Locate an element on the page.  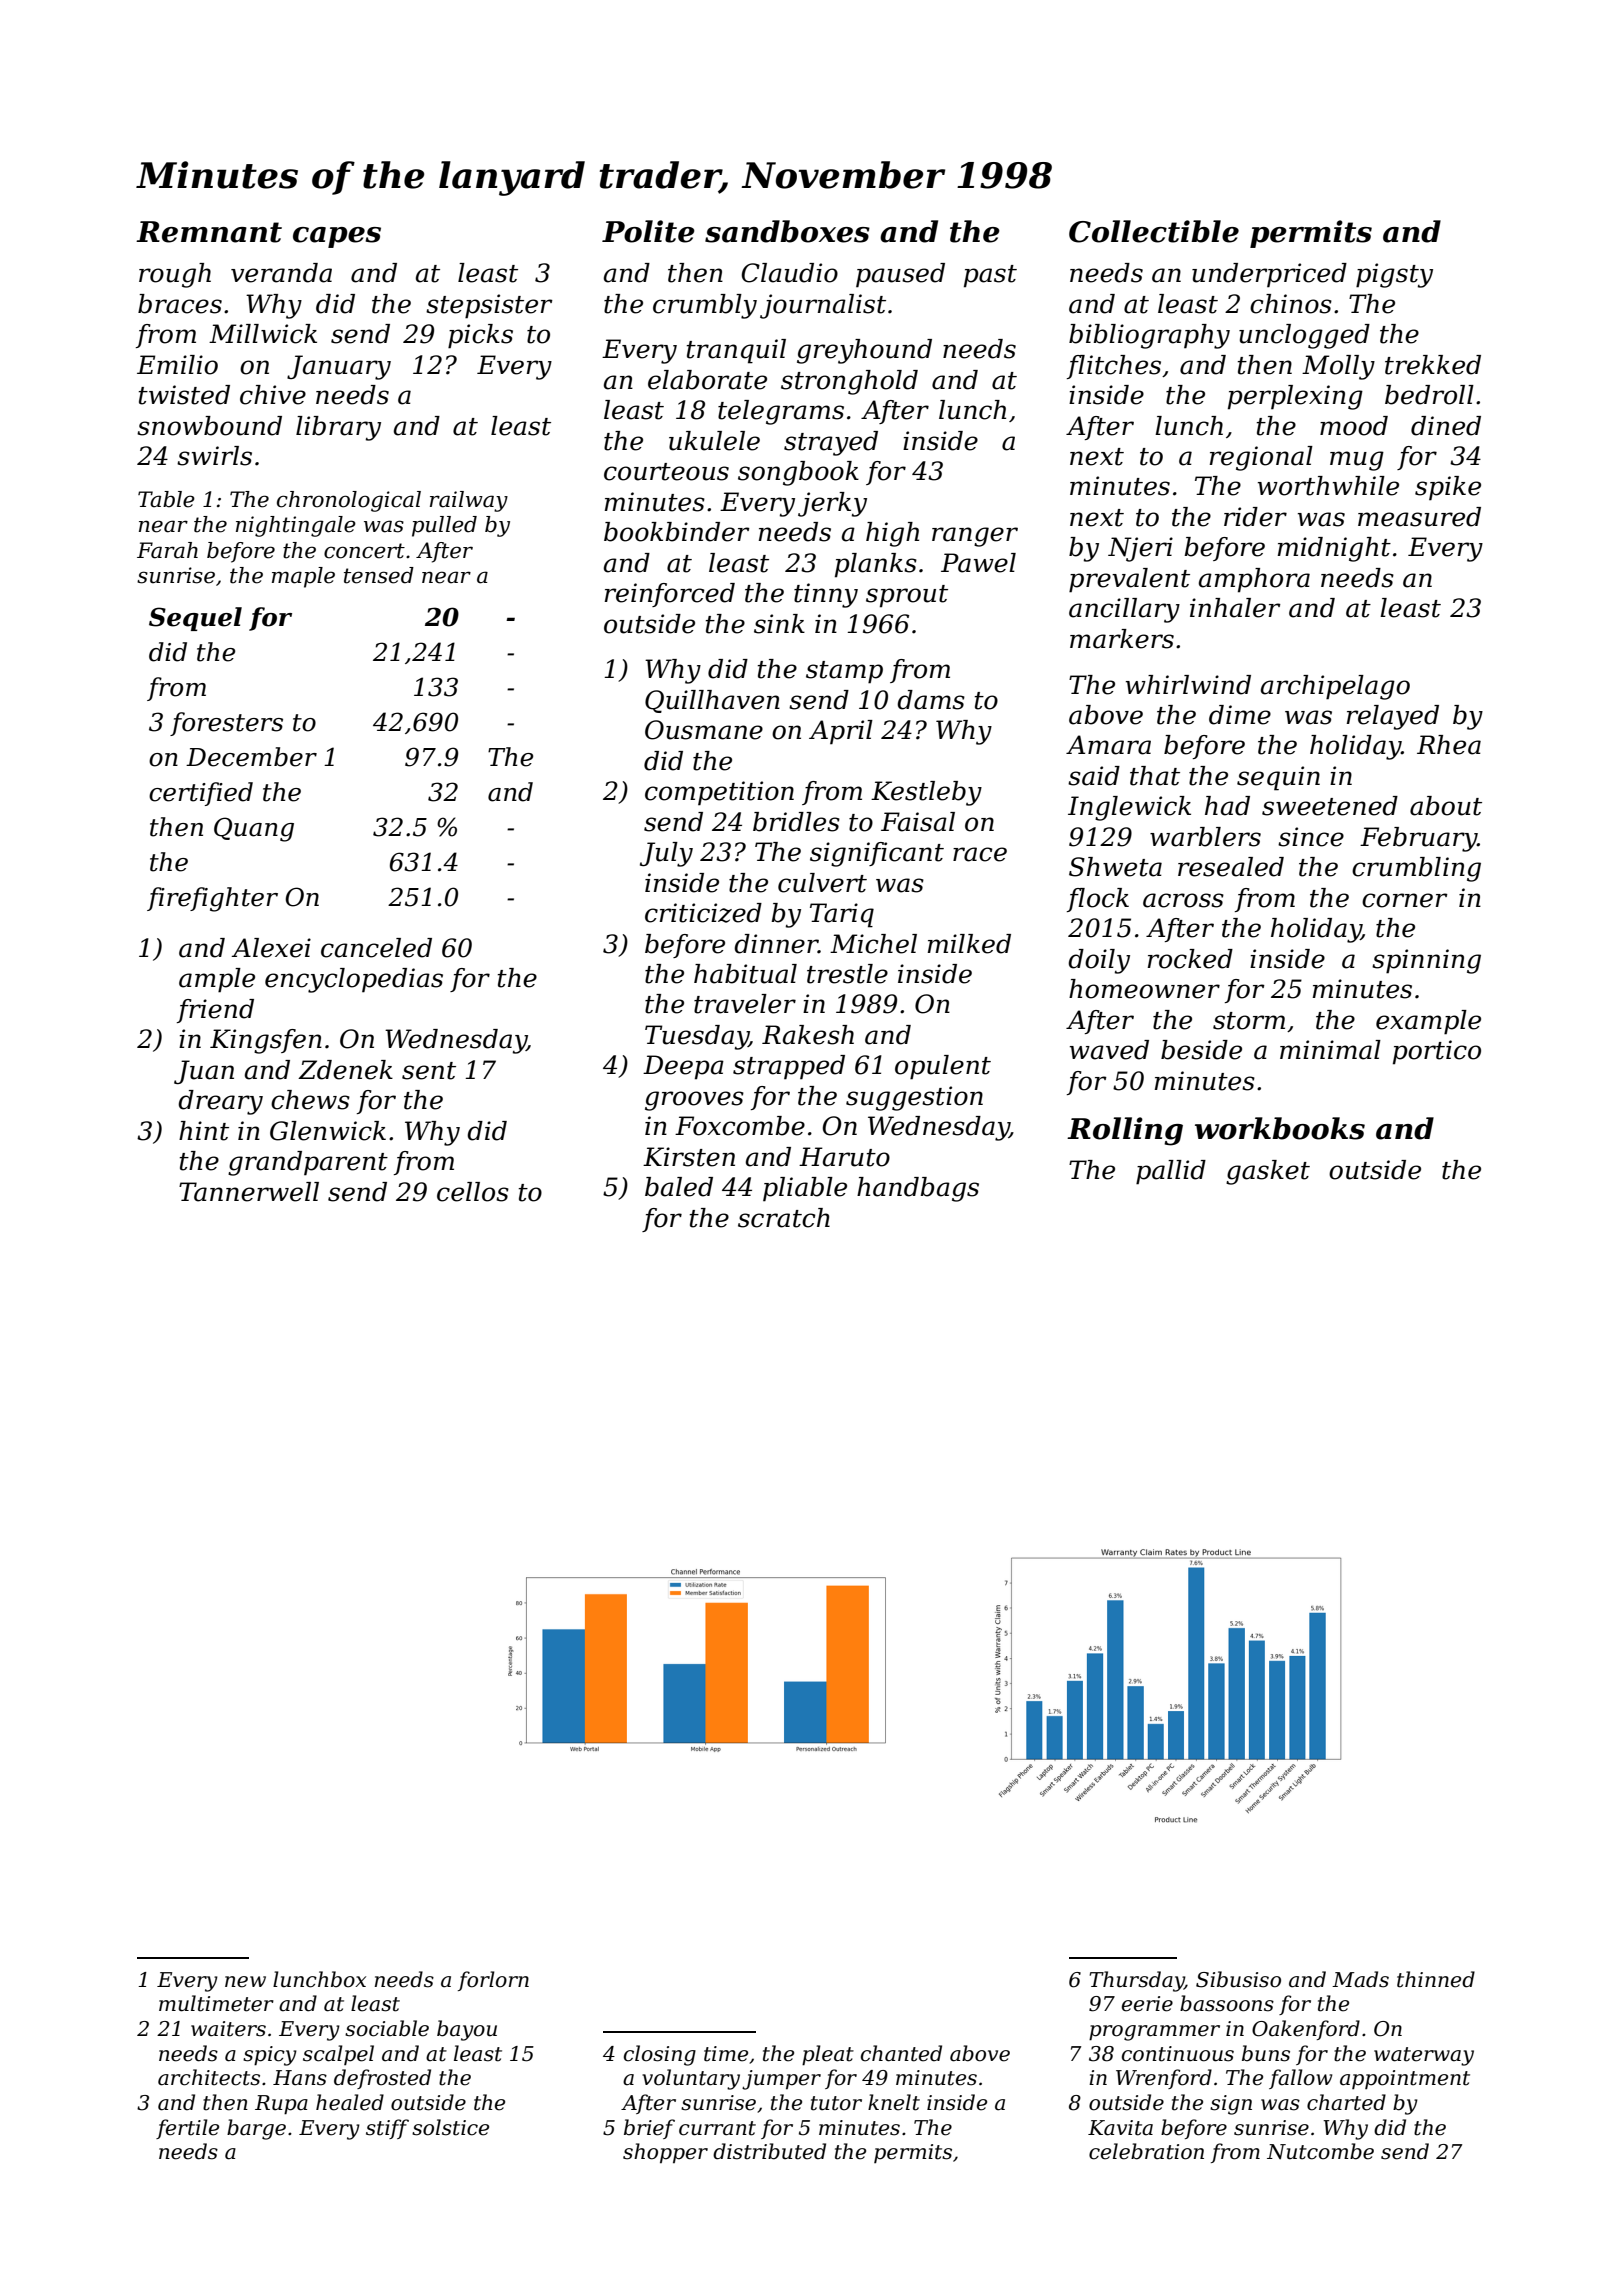
corner is located at coordinates (1405, 900).
